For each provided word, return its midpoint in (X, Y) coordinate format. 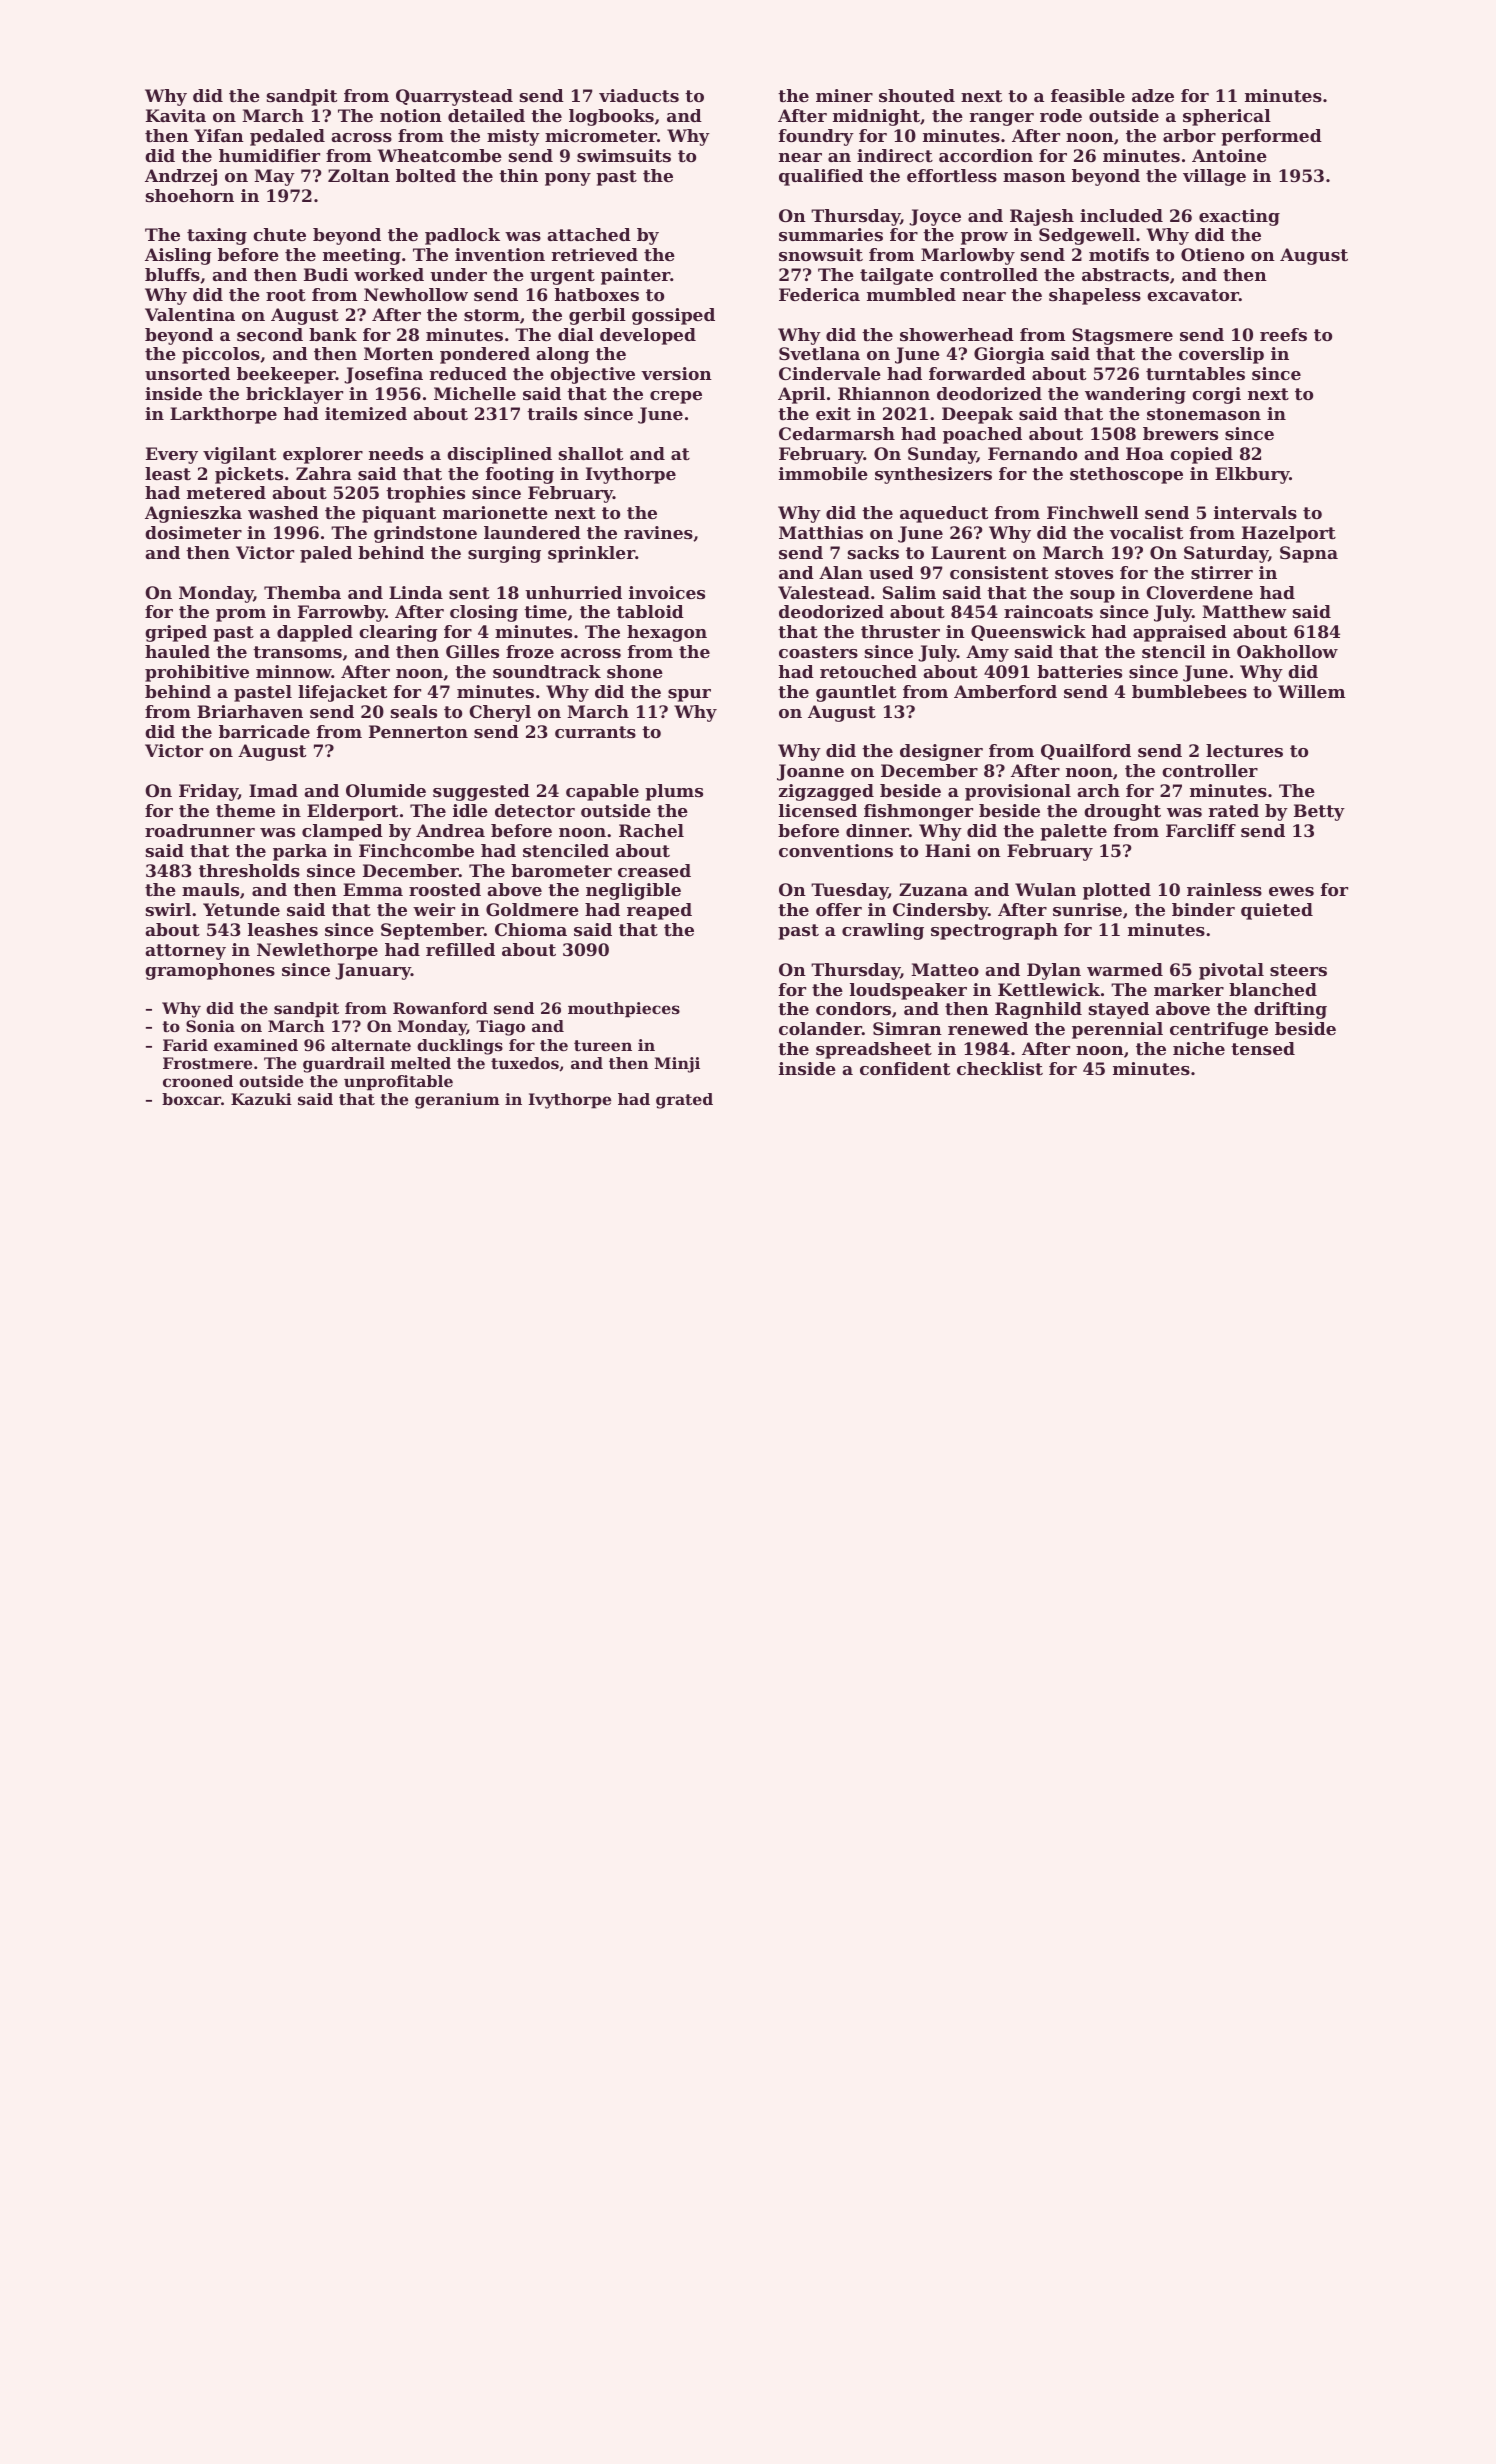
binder (1203, 909)
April (801, 395)
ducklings (460, 1047)
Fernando (1032, 453)
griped (176, 633)
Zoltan (359, 175)
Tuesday (849, 891)
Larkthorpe (223, 415)
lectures (1244, 750)
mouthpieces (624, 1010)
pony (568, 179)
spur (689, 695)
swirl (168, 909)
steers (1298, 970)
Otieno (1212, 254)
